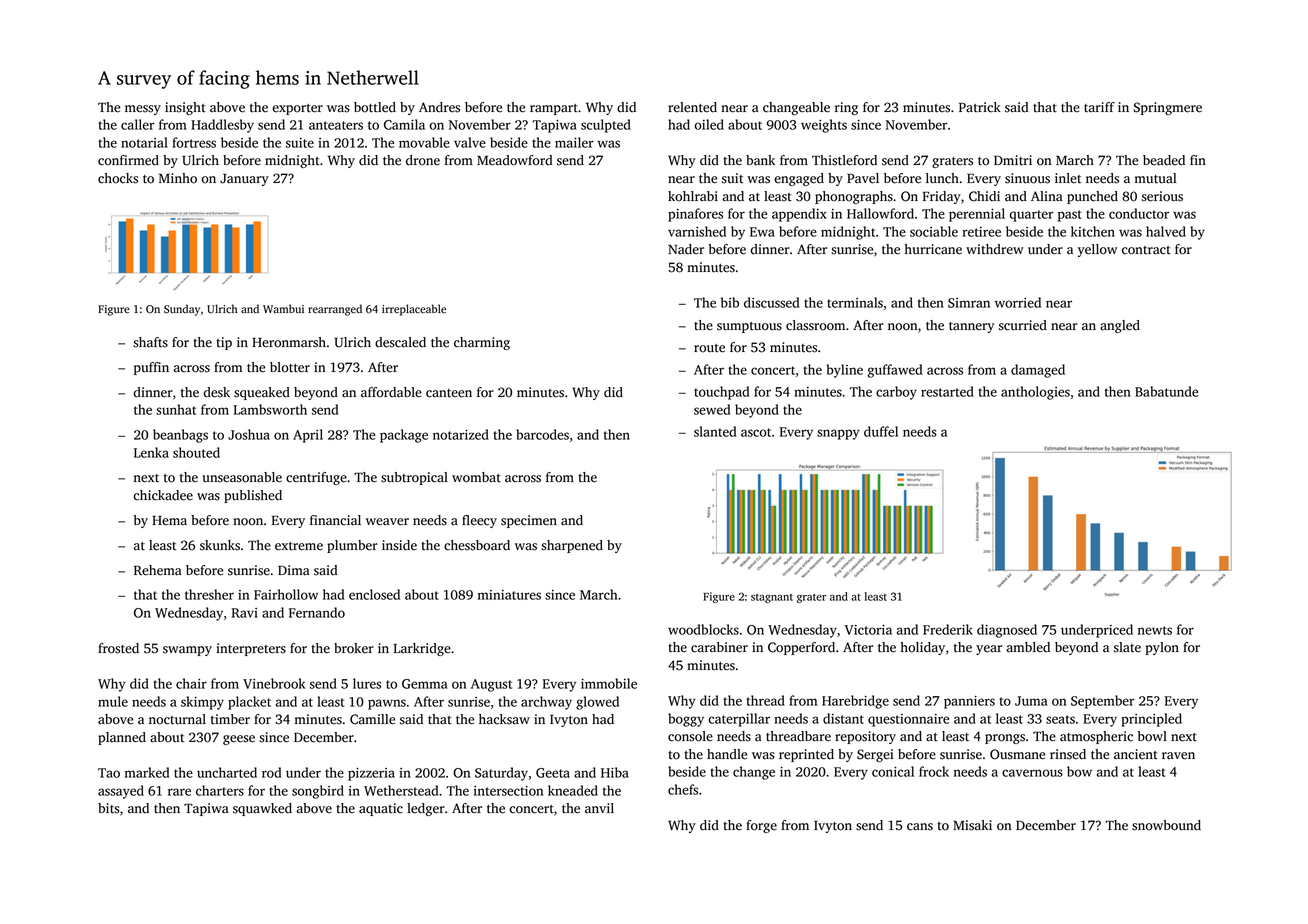  Describe the element at coordinates (1151, 720) in the screenshot. I see `principled` at that location.
